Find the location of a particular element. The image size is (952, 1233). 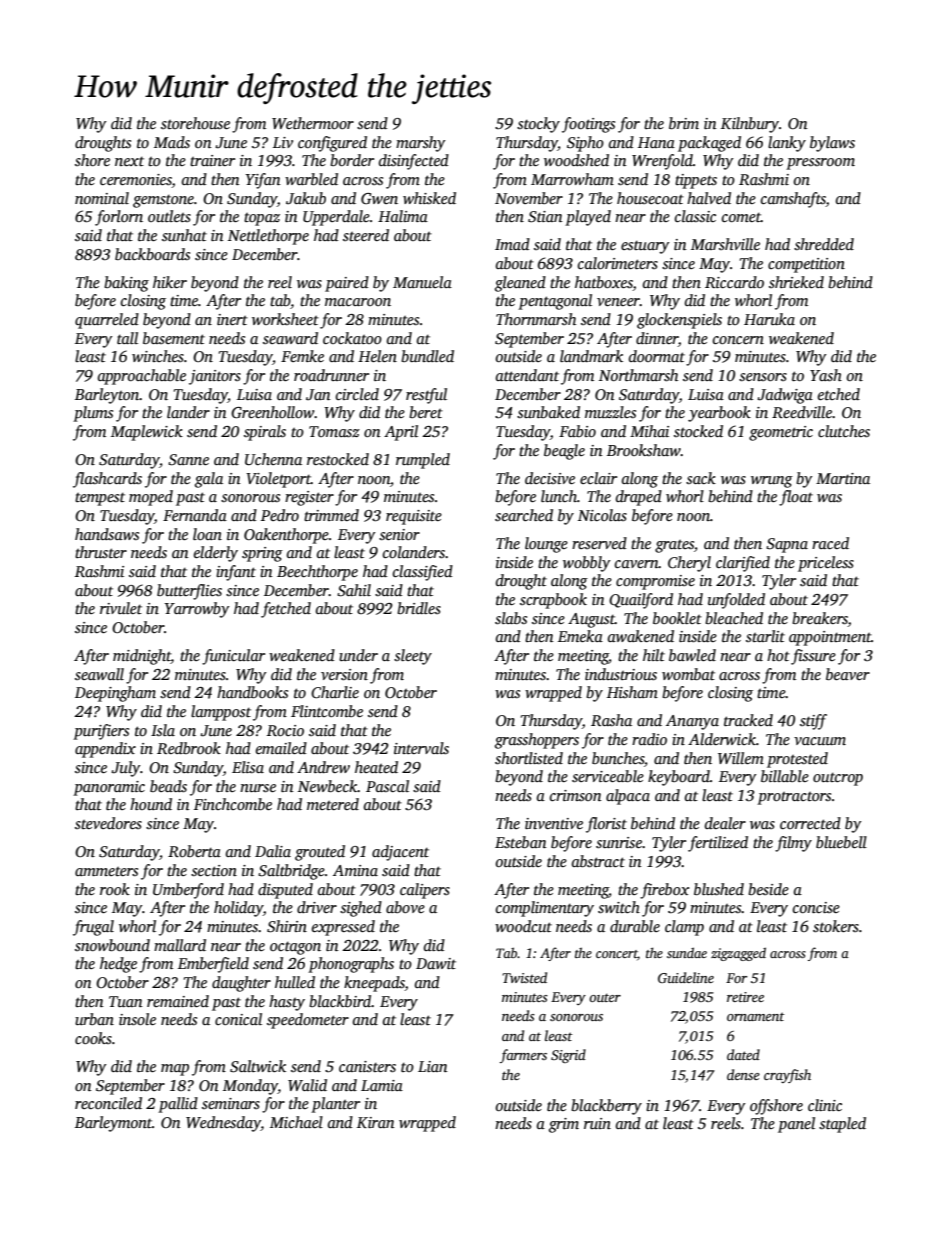

grim is located at coordinates (564, 1125).
